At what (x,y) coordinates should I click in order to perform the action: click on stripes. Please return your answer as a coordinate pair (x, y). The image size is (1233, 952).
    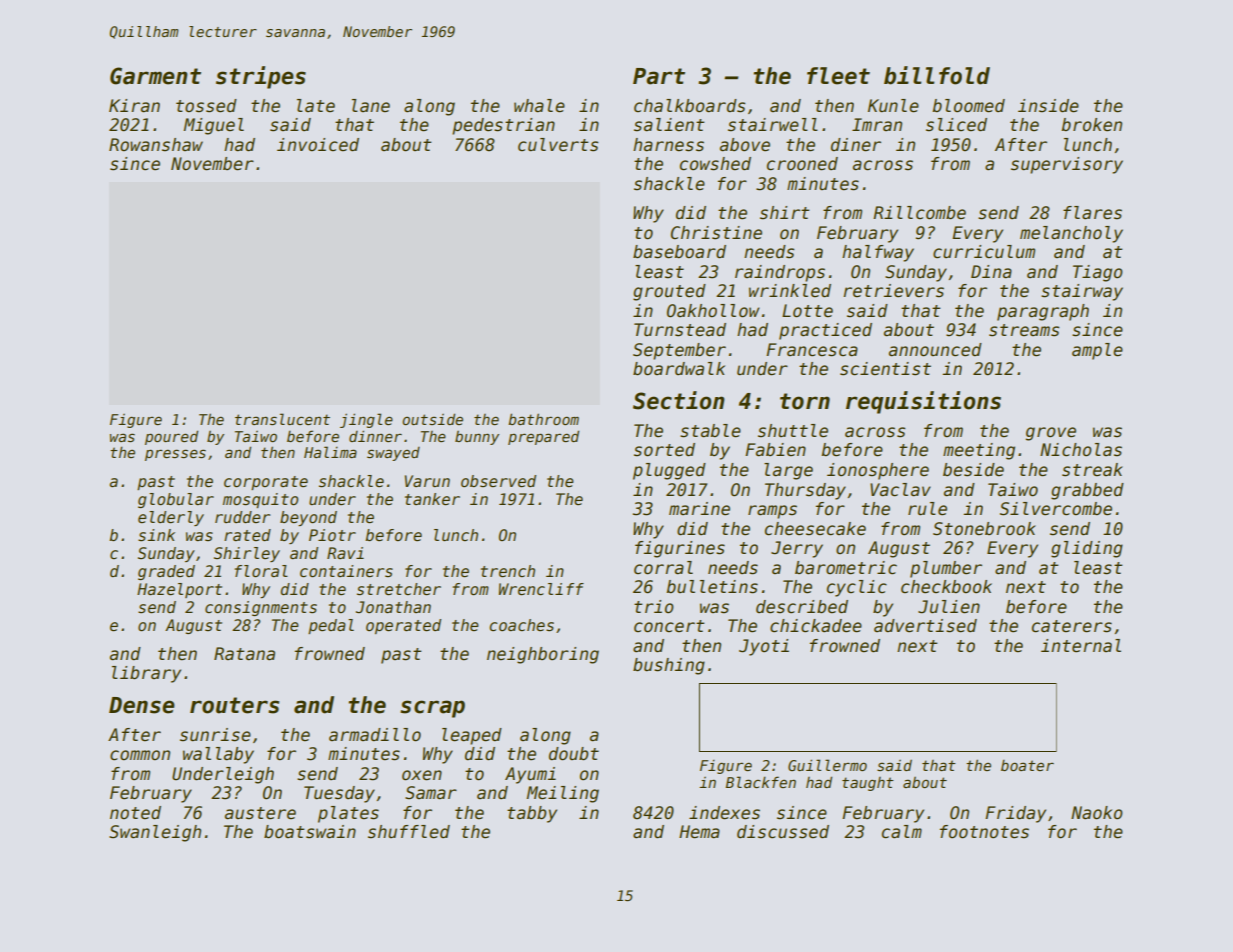
    Looking at the image, I should click on (261, 77).
